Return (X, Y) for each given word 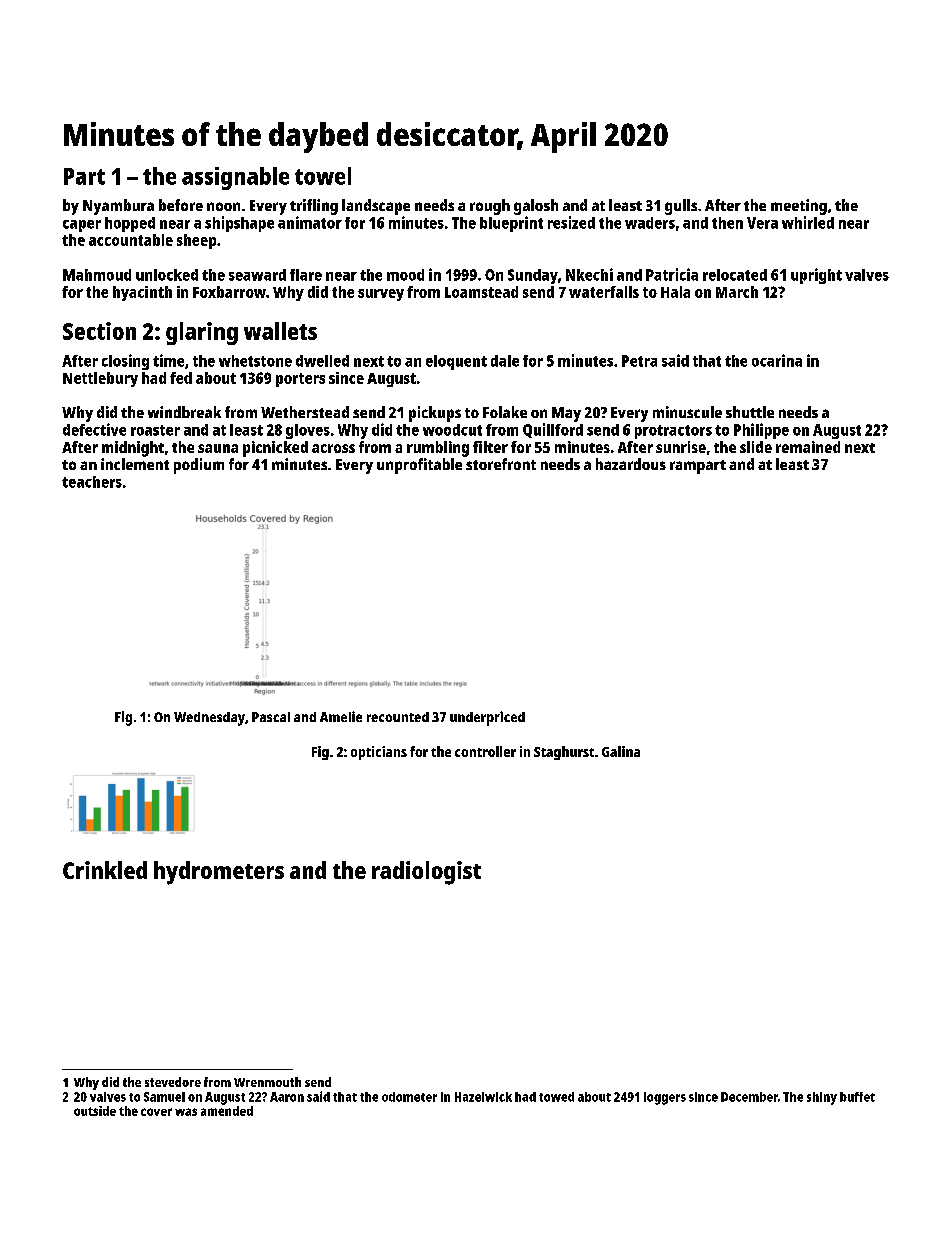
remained (808, 447)
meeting (799, 207)
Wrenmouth (267, 1082)
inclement (135, 464)
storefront (501, 464)
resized (571, 222)
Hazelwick (483, 1097)
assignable (235, 178)
